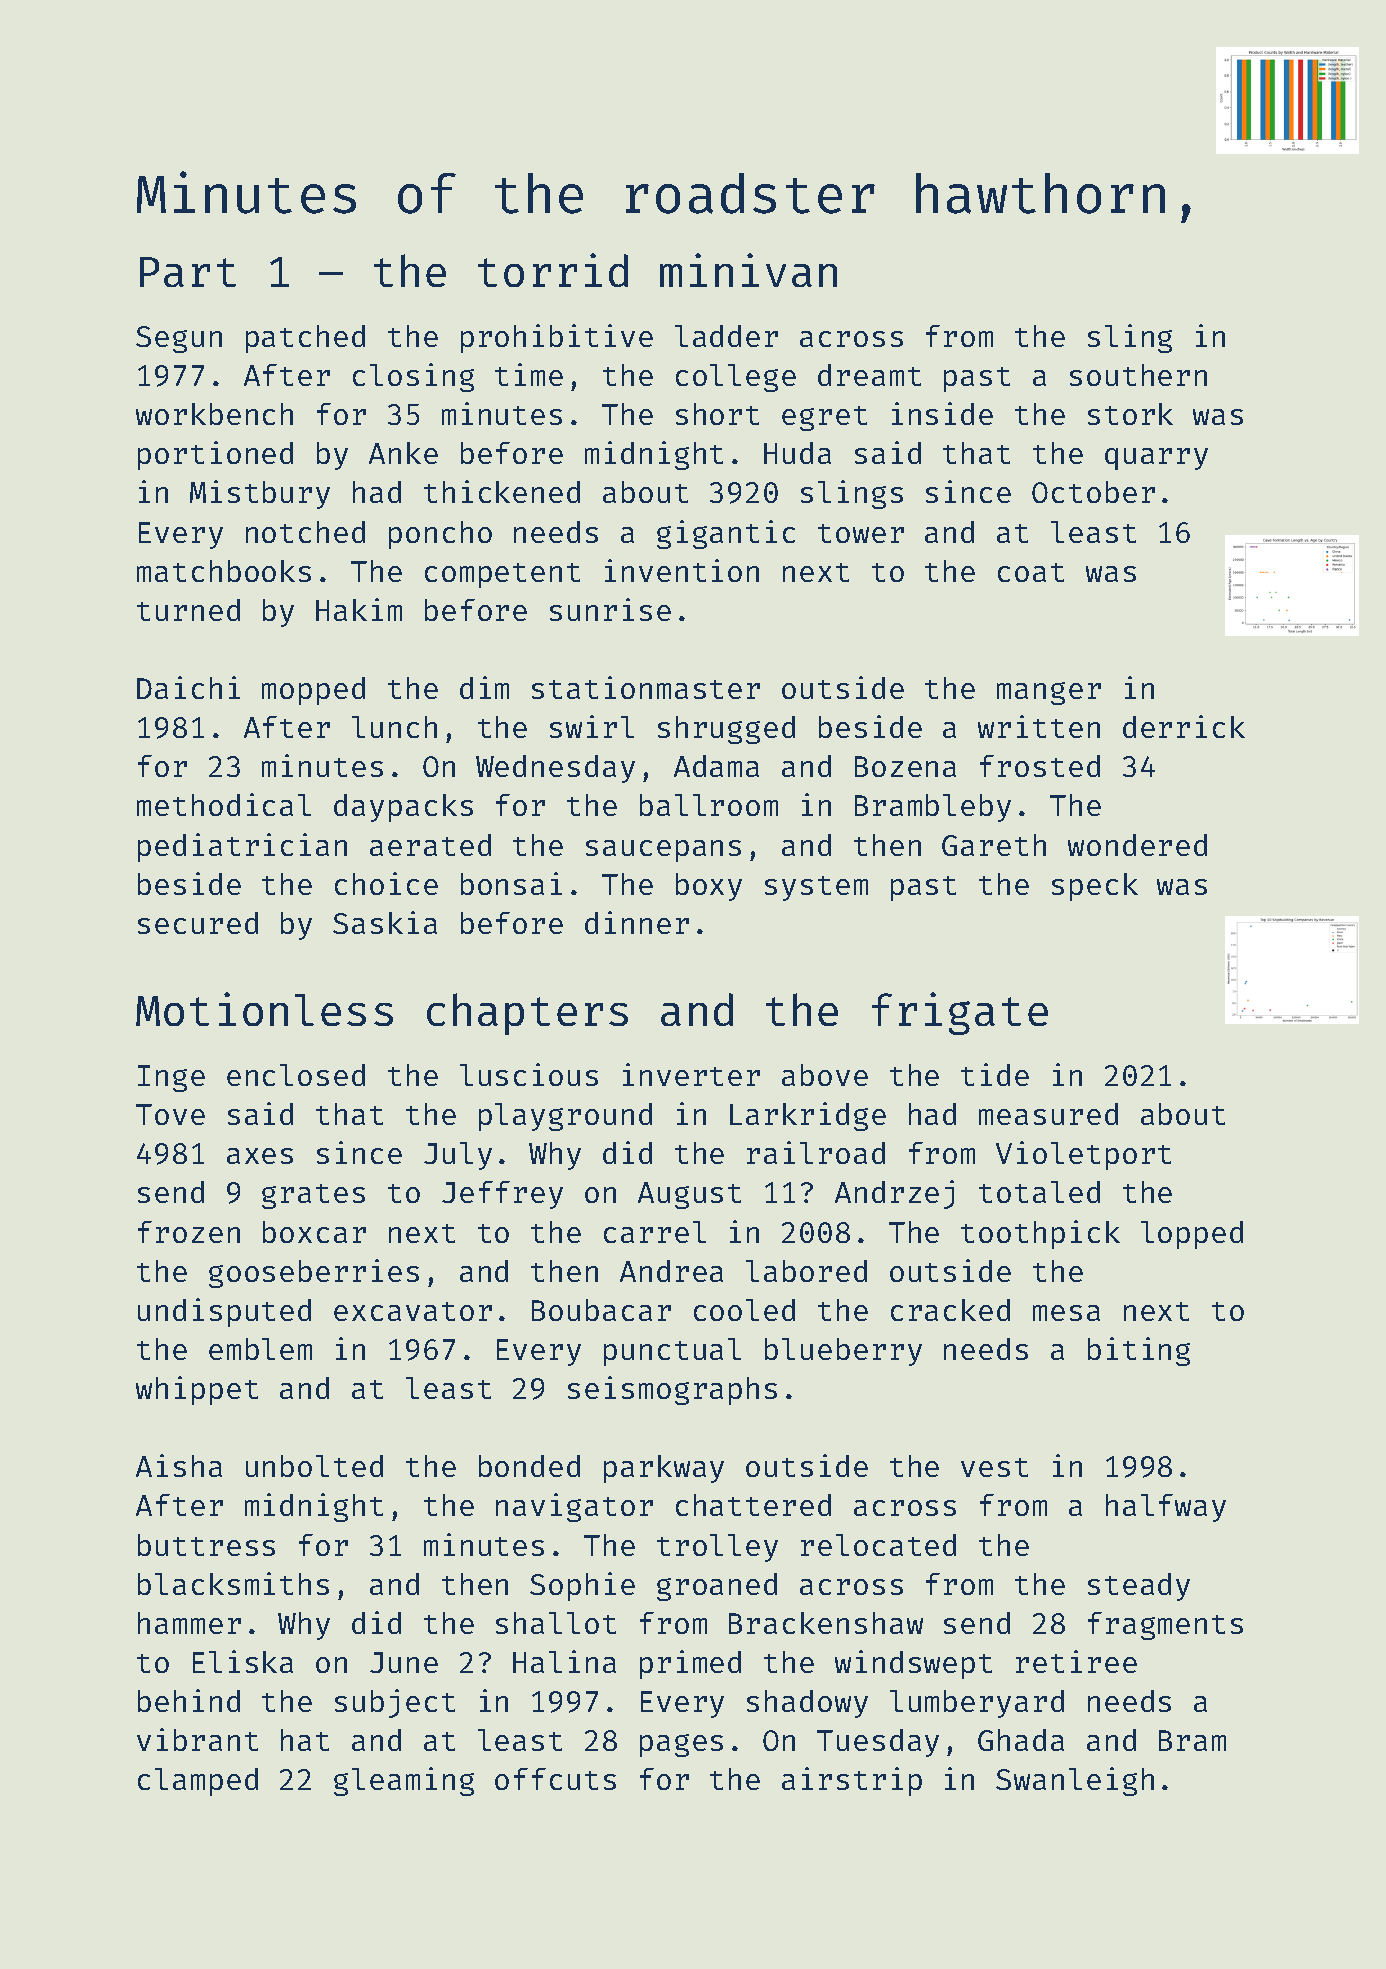 The width and height of the screenshot is (1386, 1969). What do you see at coordinates (214, 414) in the screenshot?
I see `workbench` at bounding box center [214, 414].
